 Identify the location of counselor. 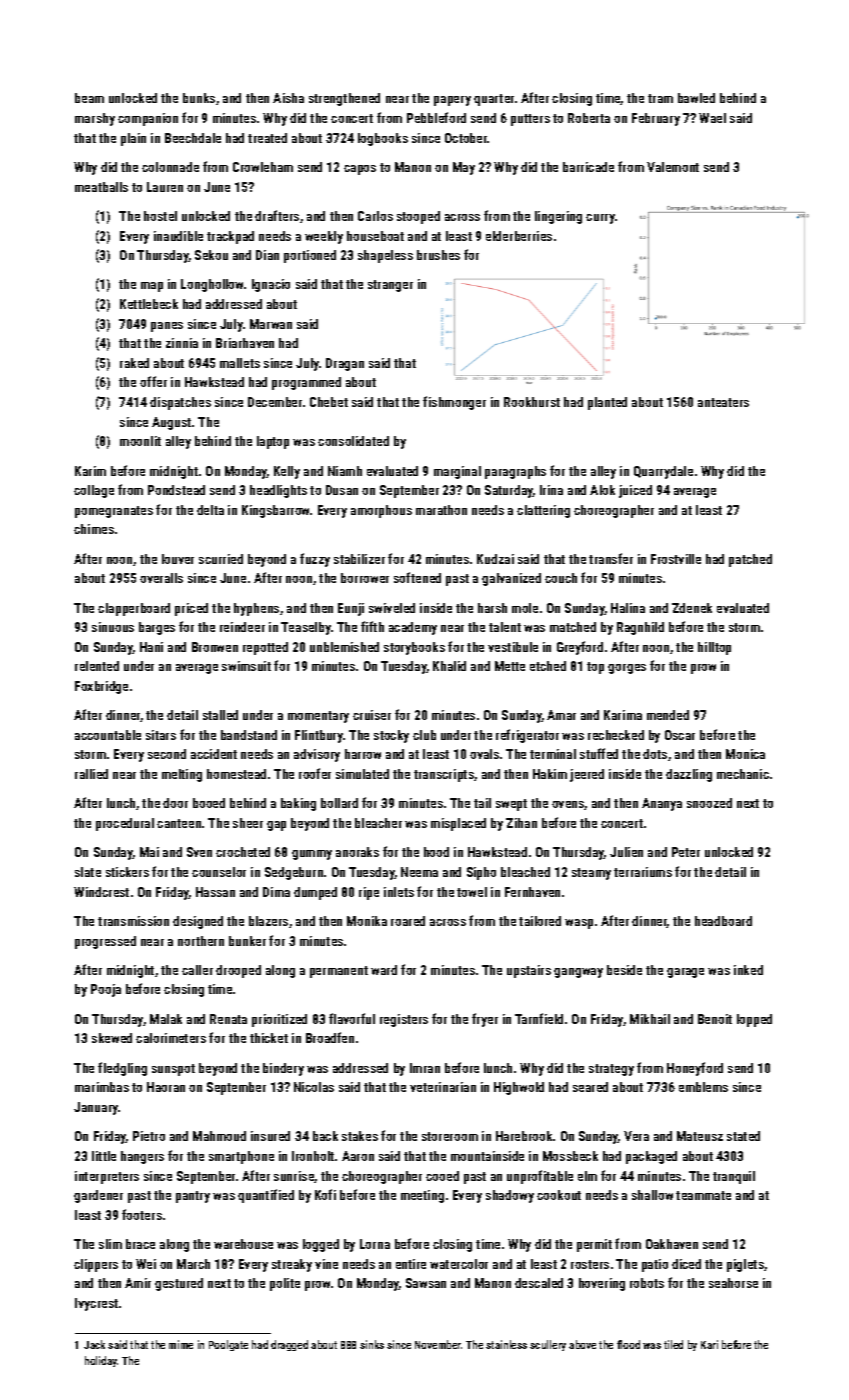
(219, 872).
